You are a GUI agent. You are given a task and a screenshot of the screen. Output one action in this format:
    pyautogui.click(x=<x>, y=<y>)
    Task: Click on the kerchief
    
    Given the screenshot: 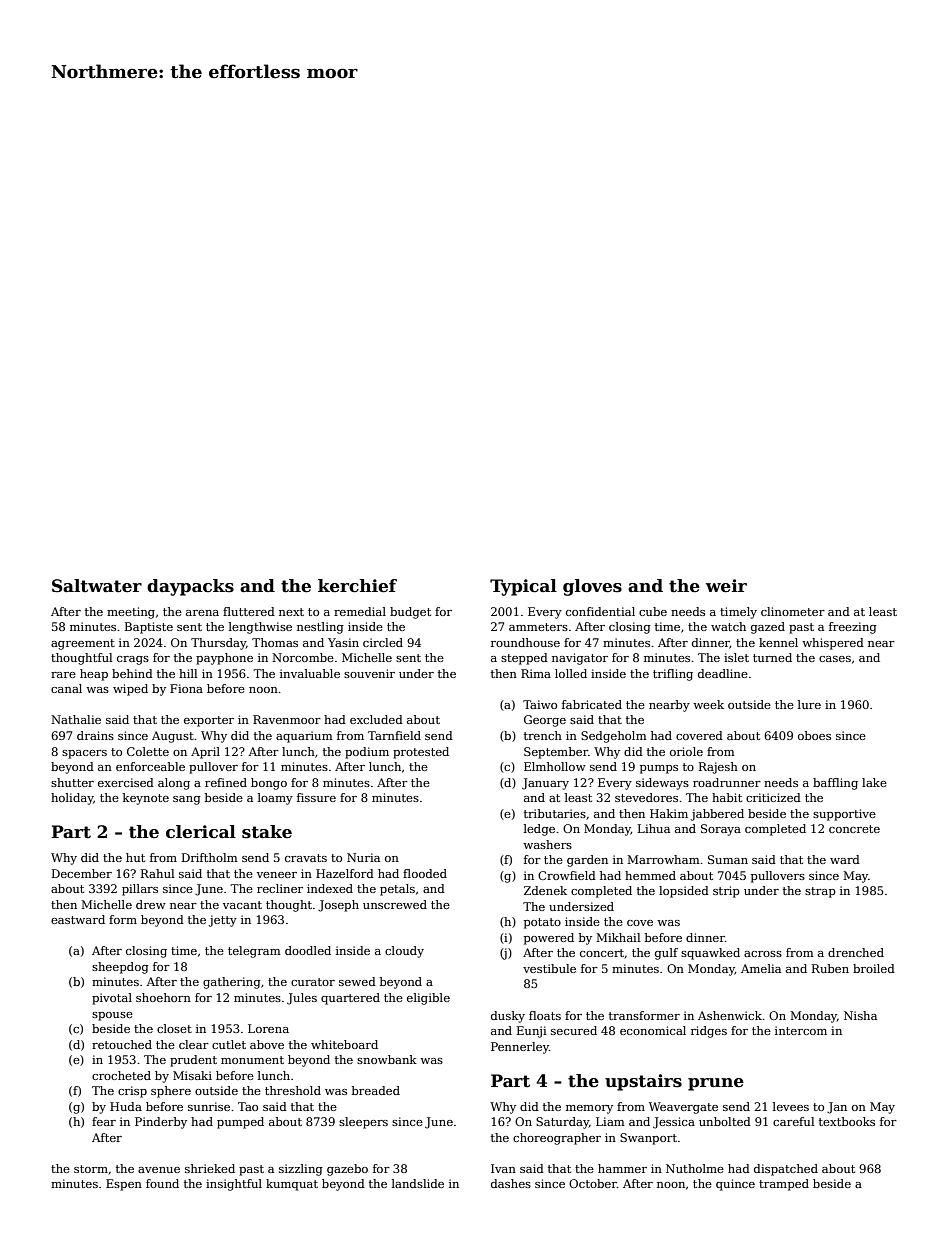 What is the action you would take?
    pyautogui.click(x=357, y=586)
